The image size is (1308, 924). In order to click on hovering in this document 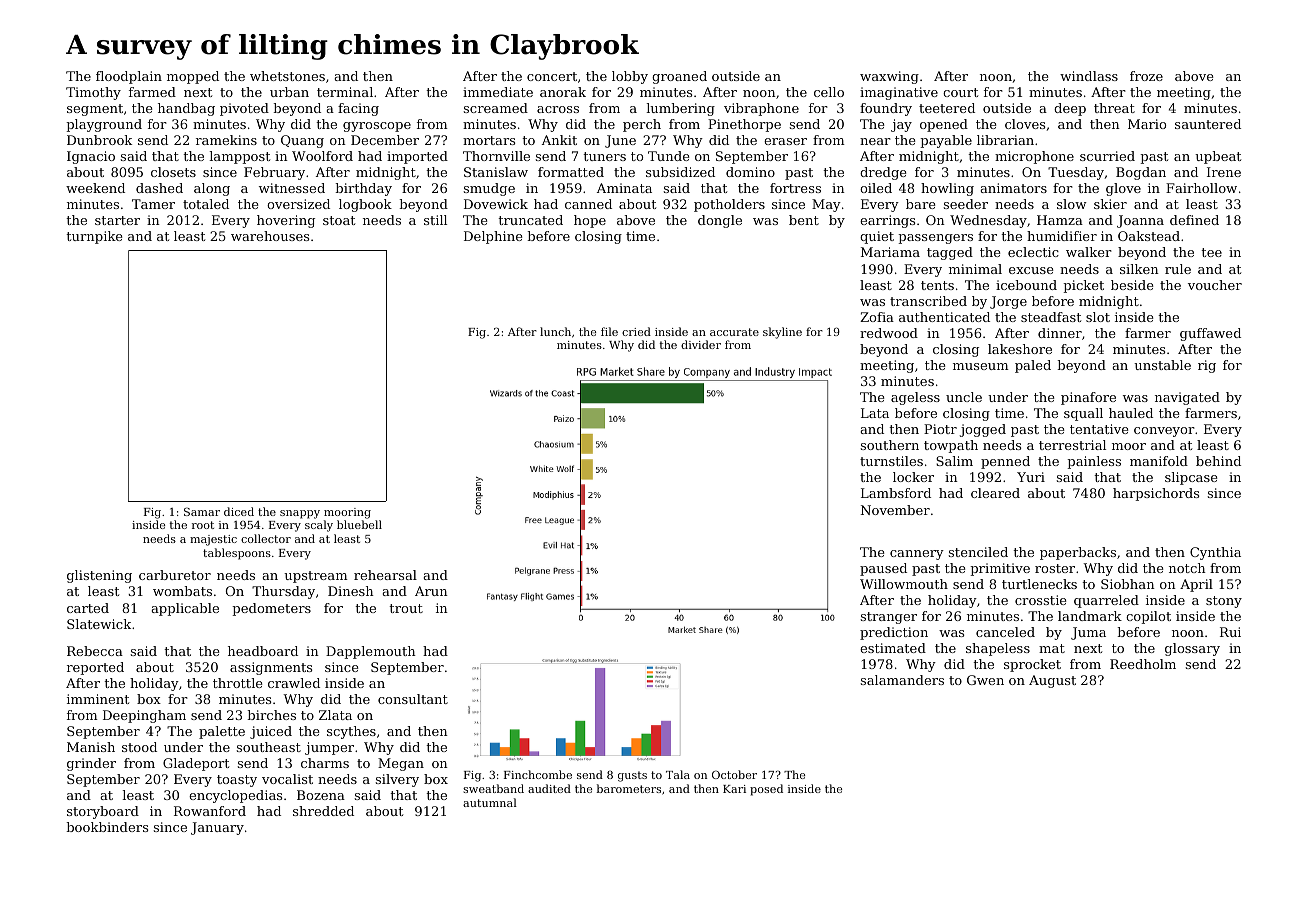, I will do `click(286, 221)`.
